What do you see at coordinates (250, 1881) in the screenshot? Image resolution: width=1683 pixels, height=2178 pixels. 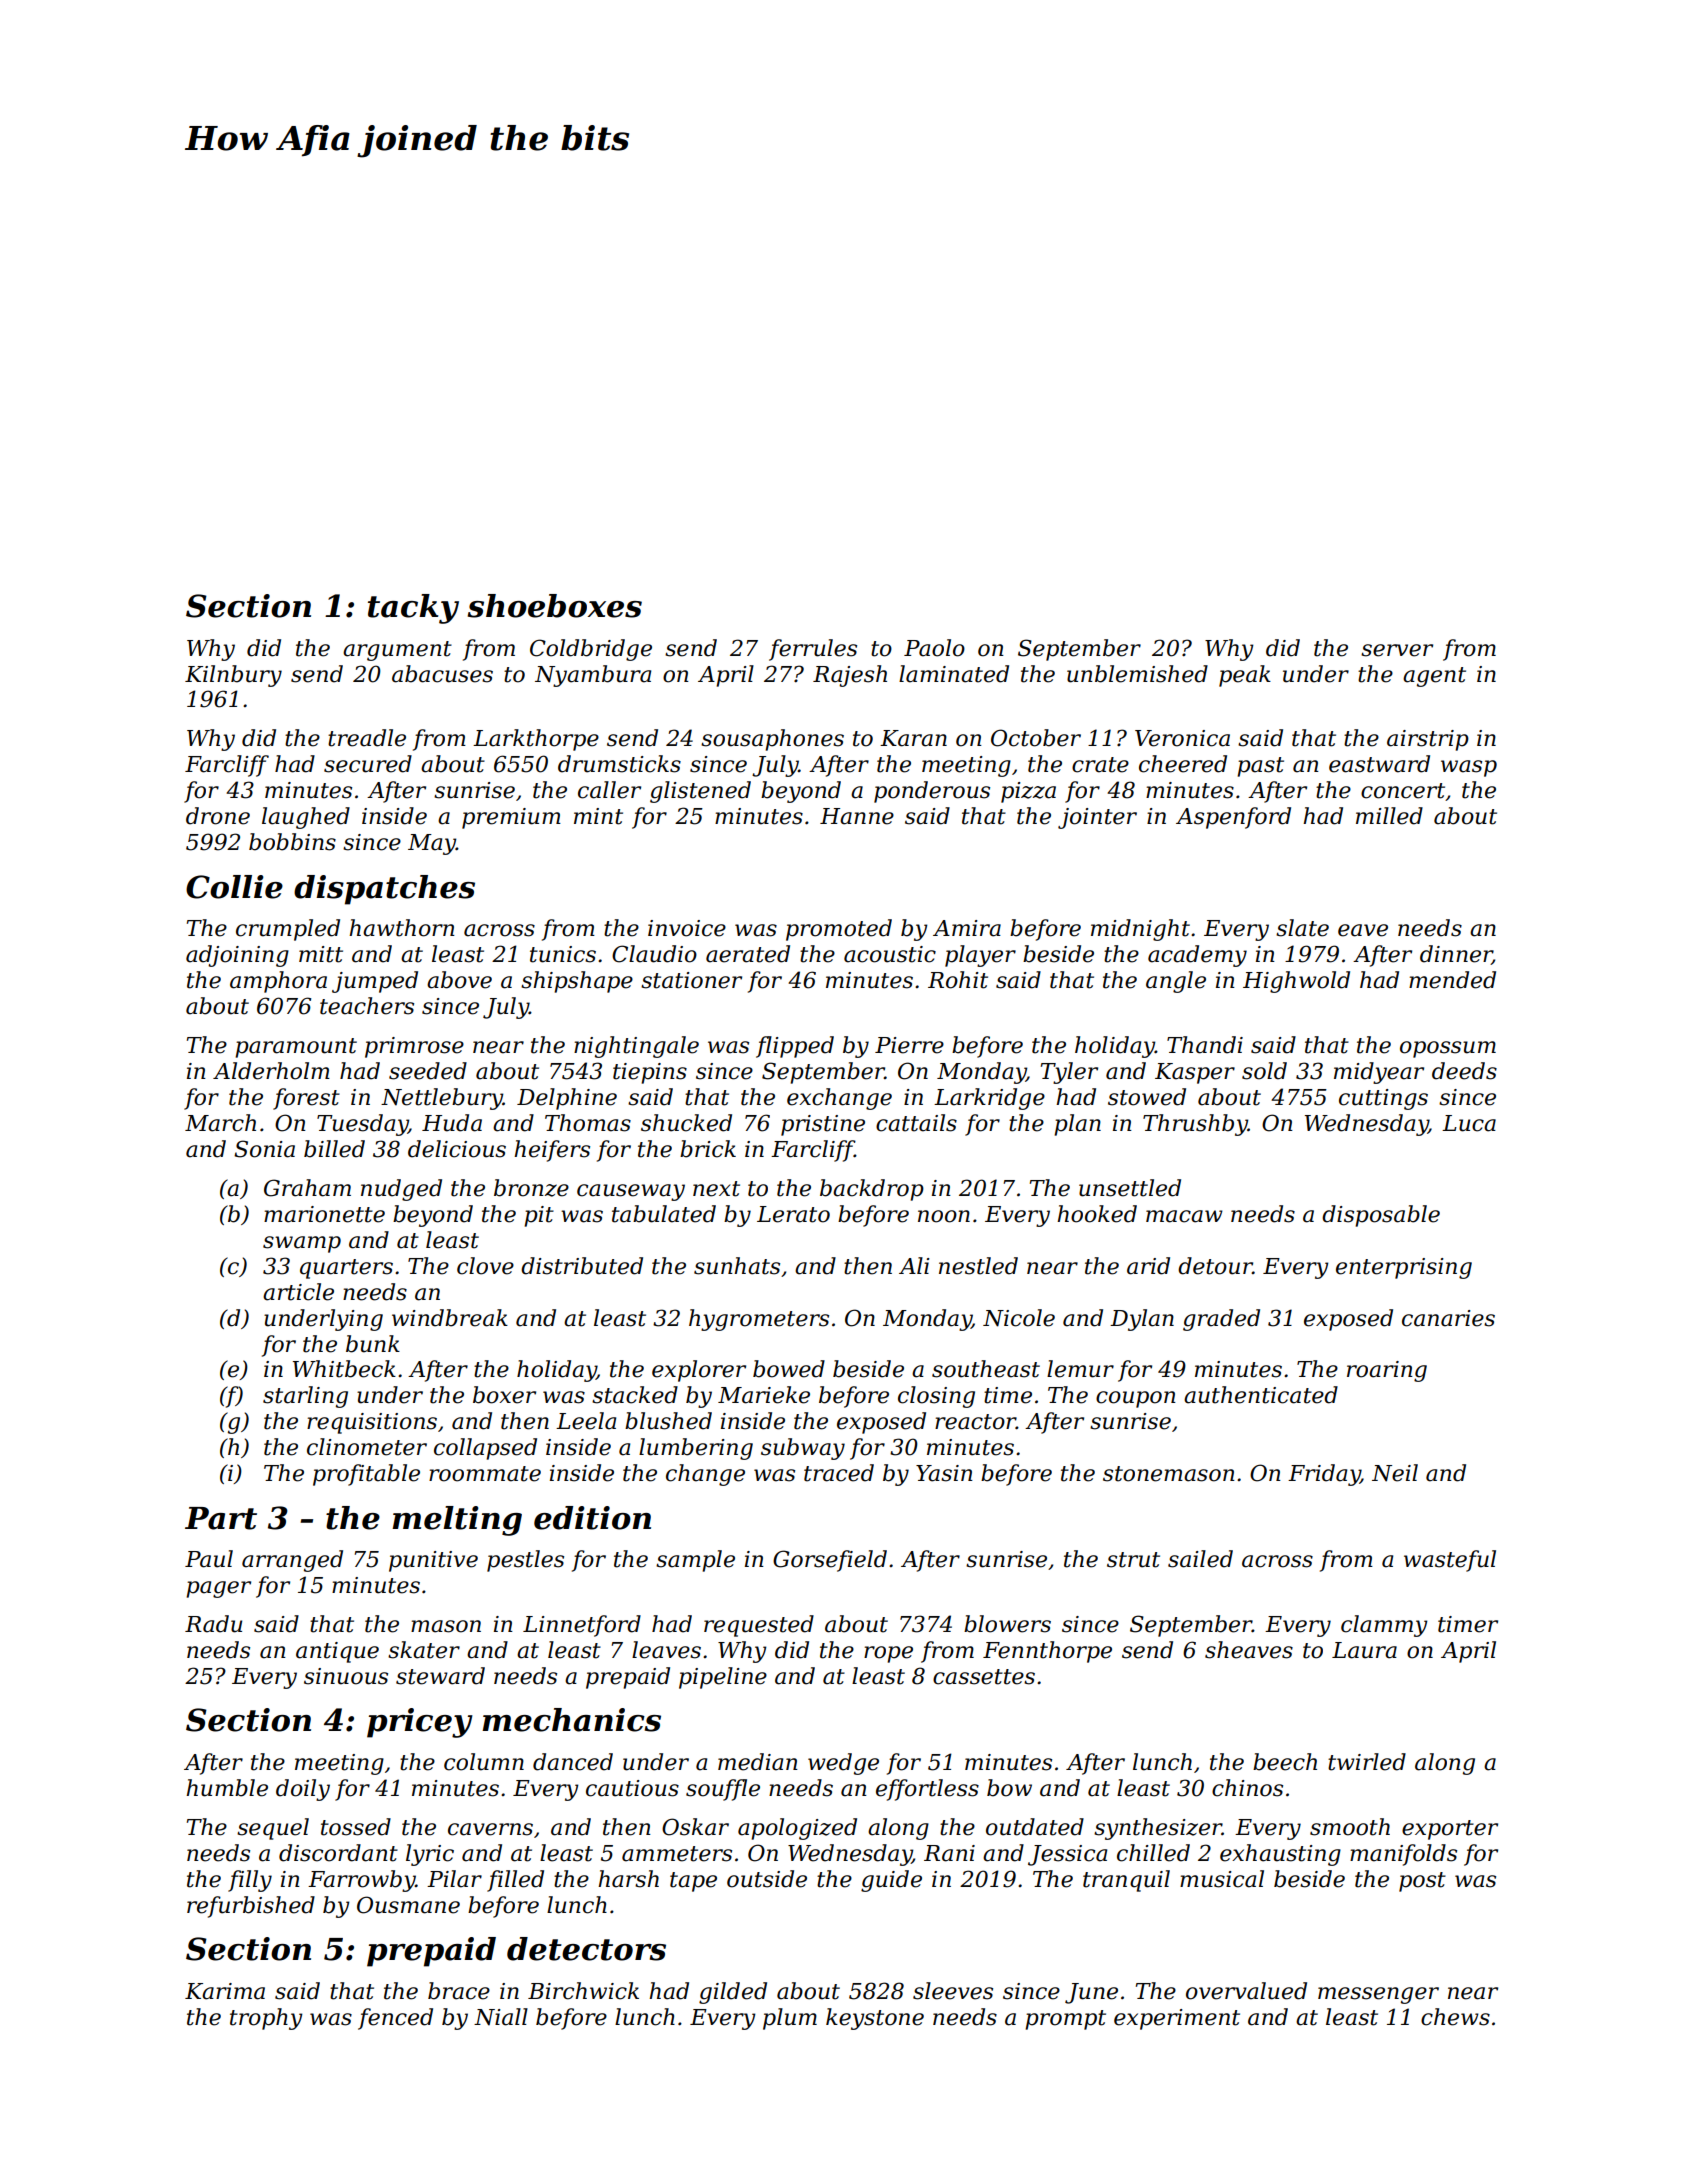 I see `filly` at bounding box center [250, 1881].
